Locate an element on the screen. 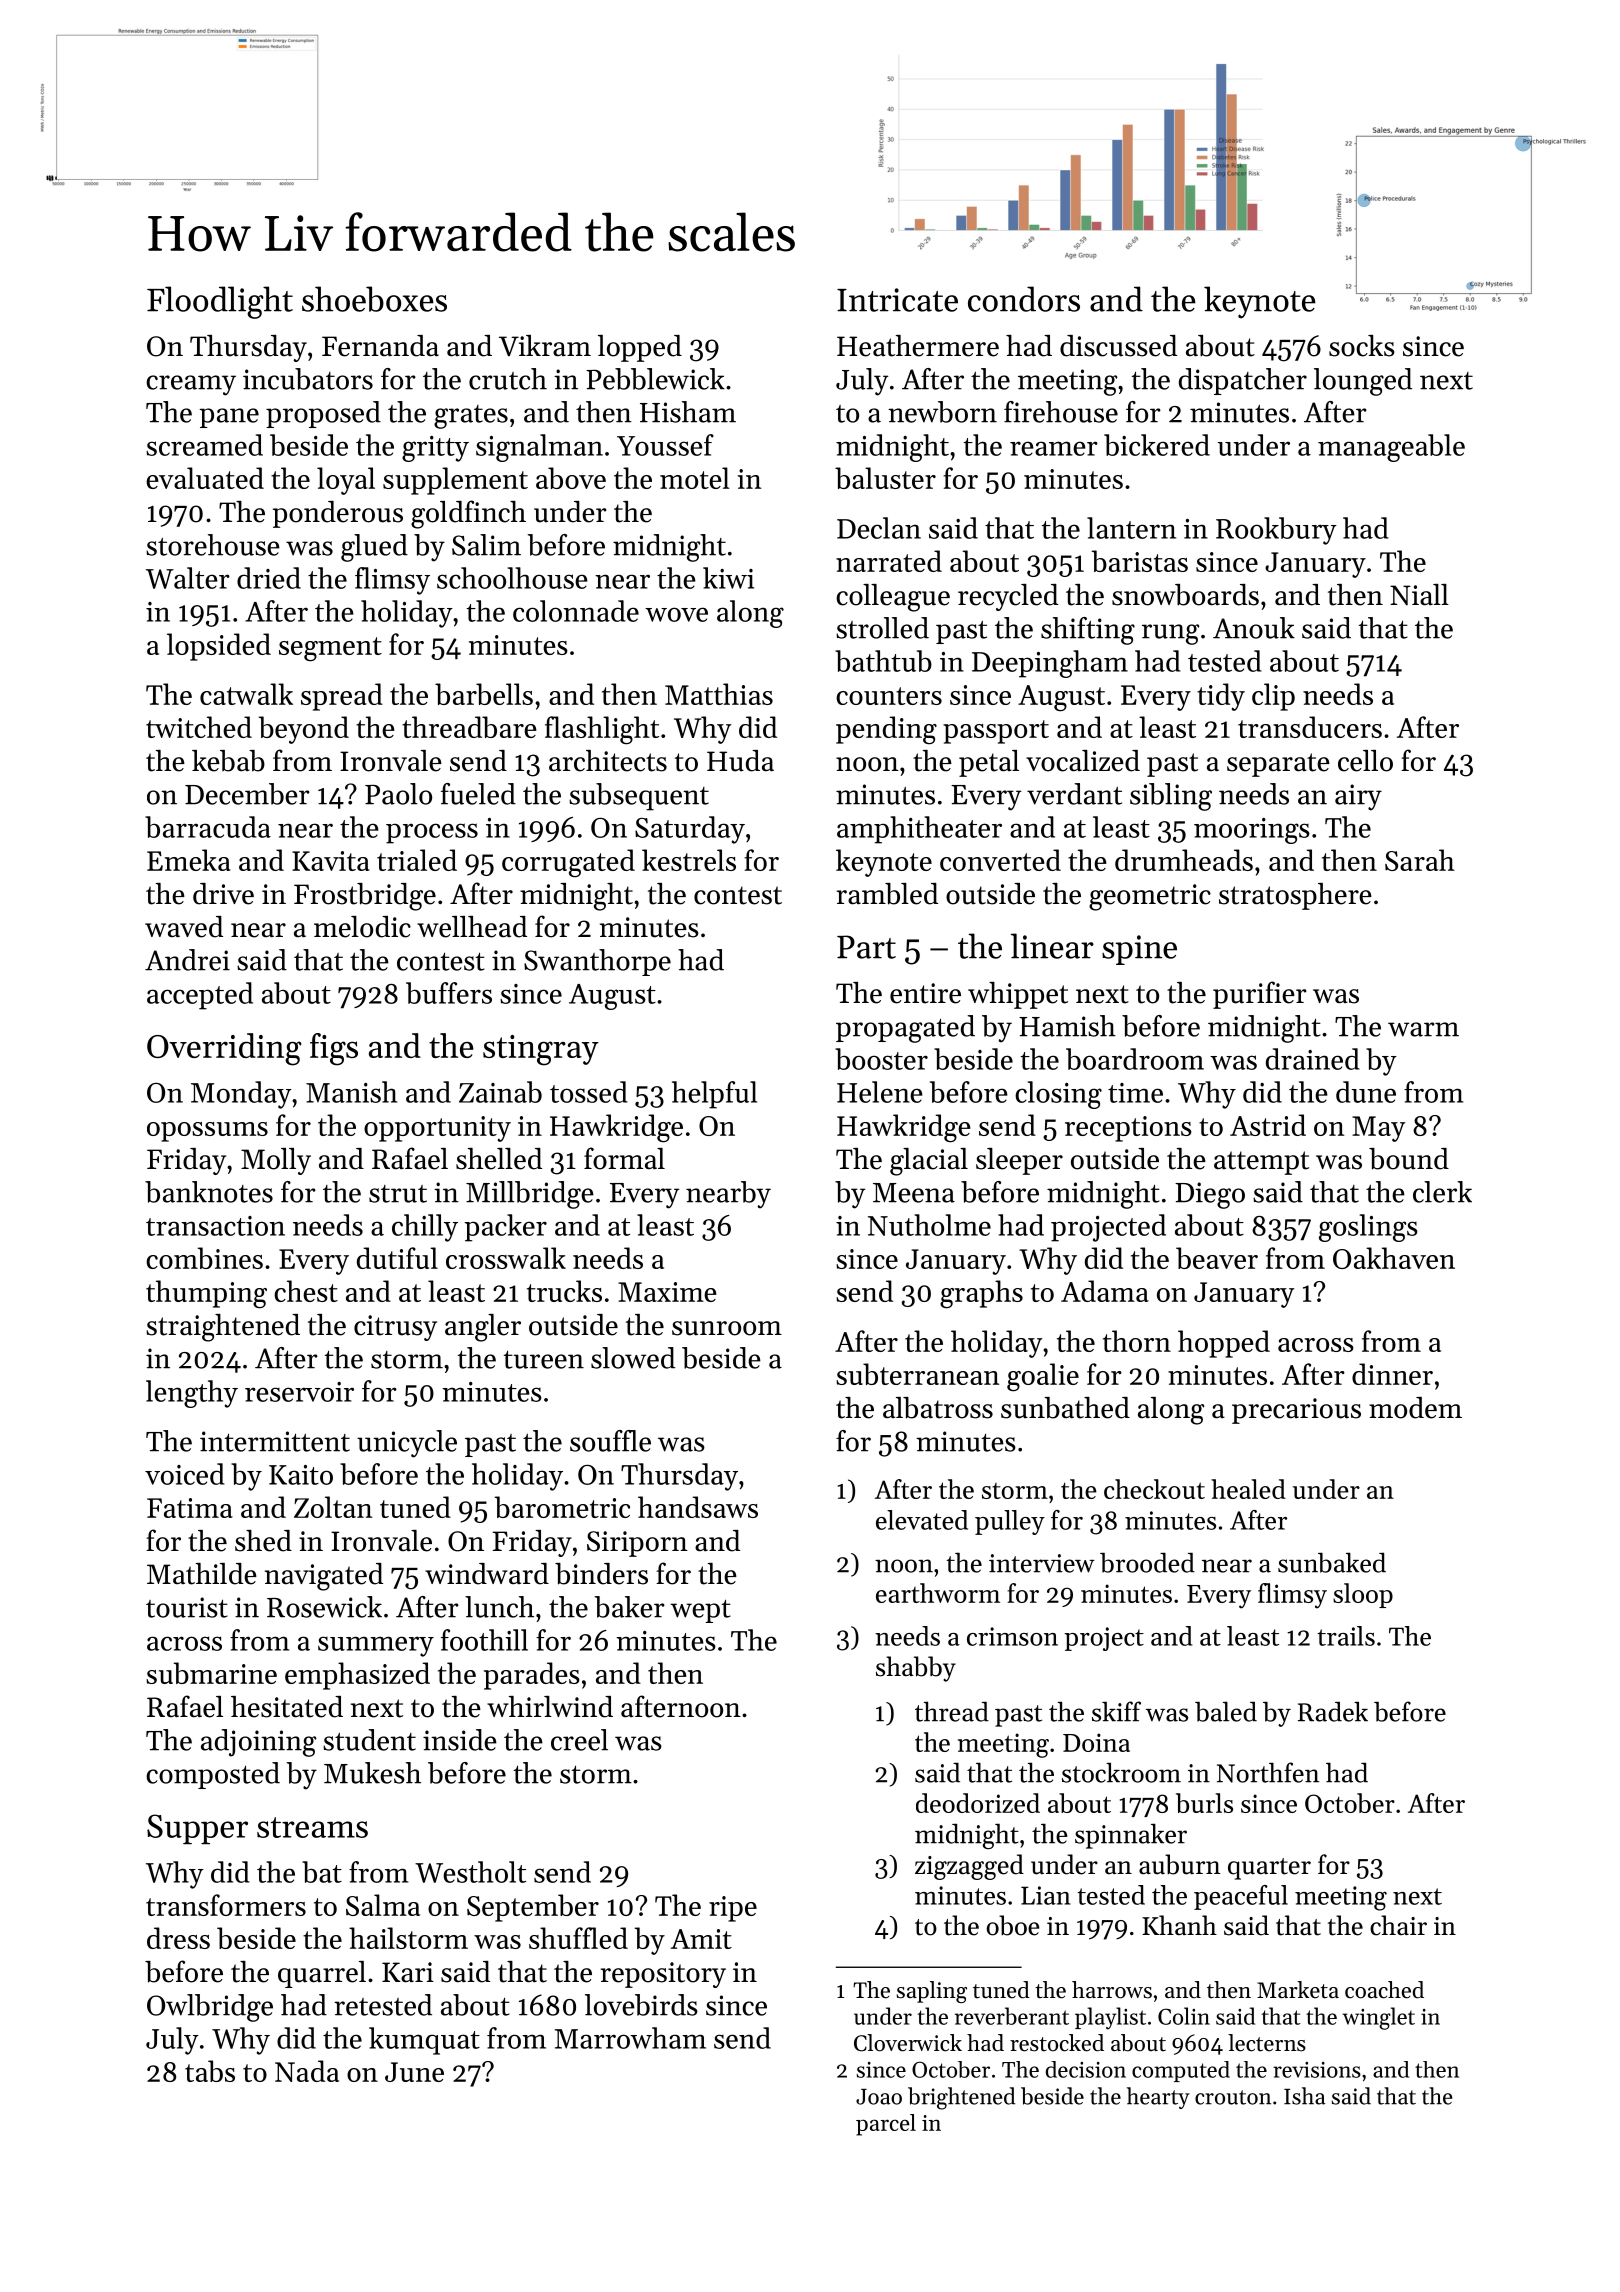  crouton is located at coordinates (1233, 2097).
